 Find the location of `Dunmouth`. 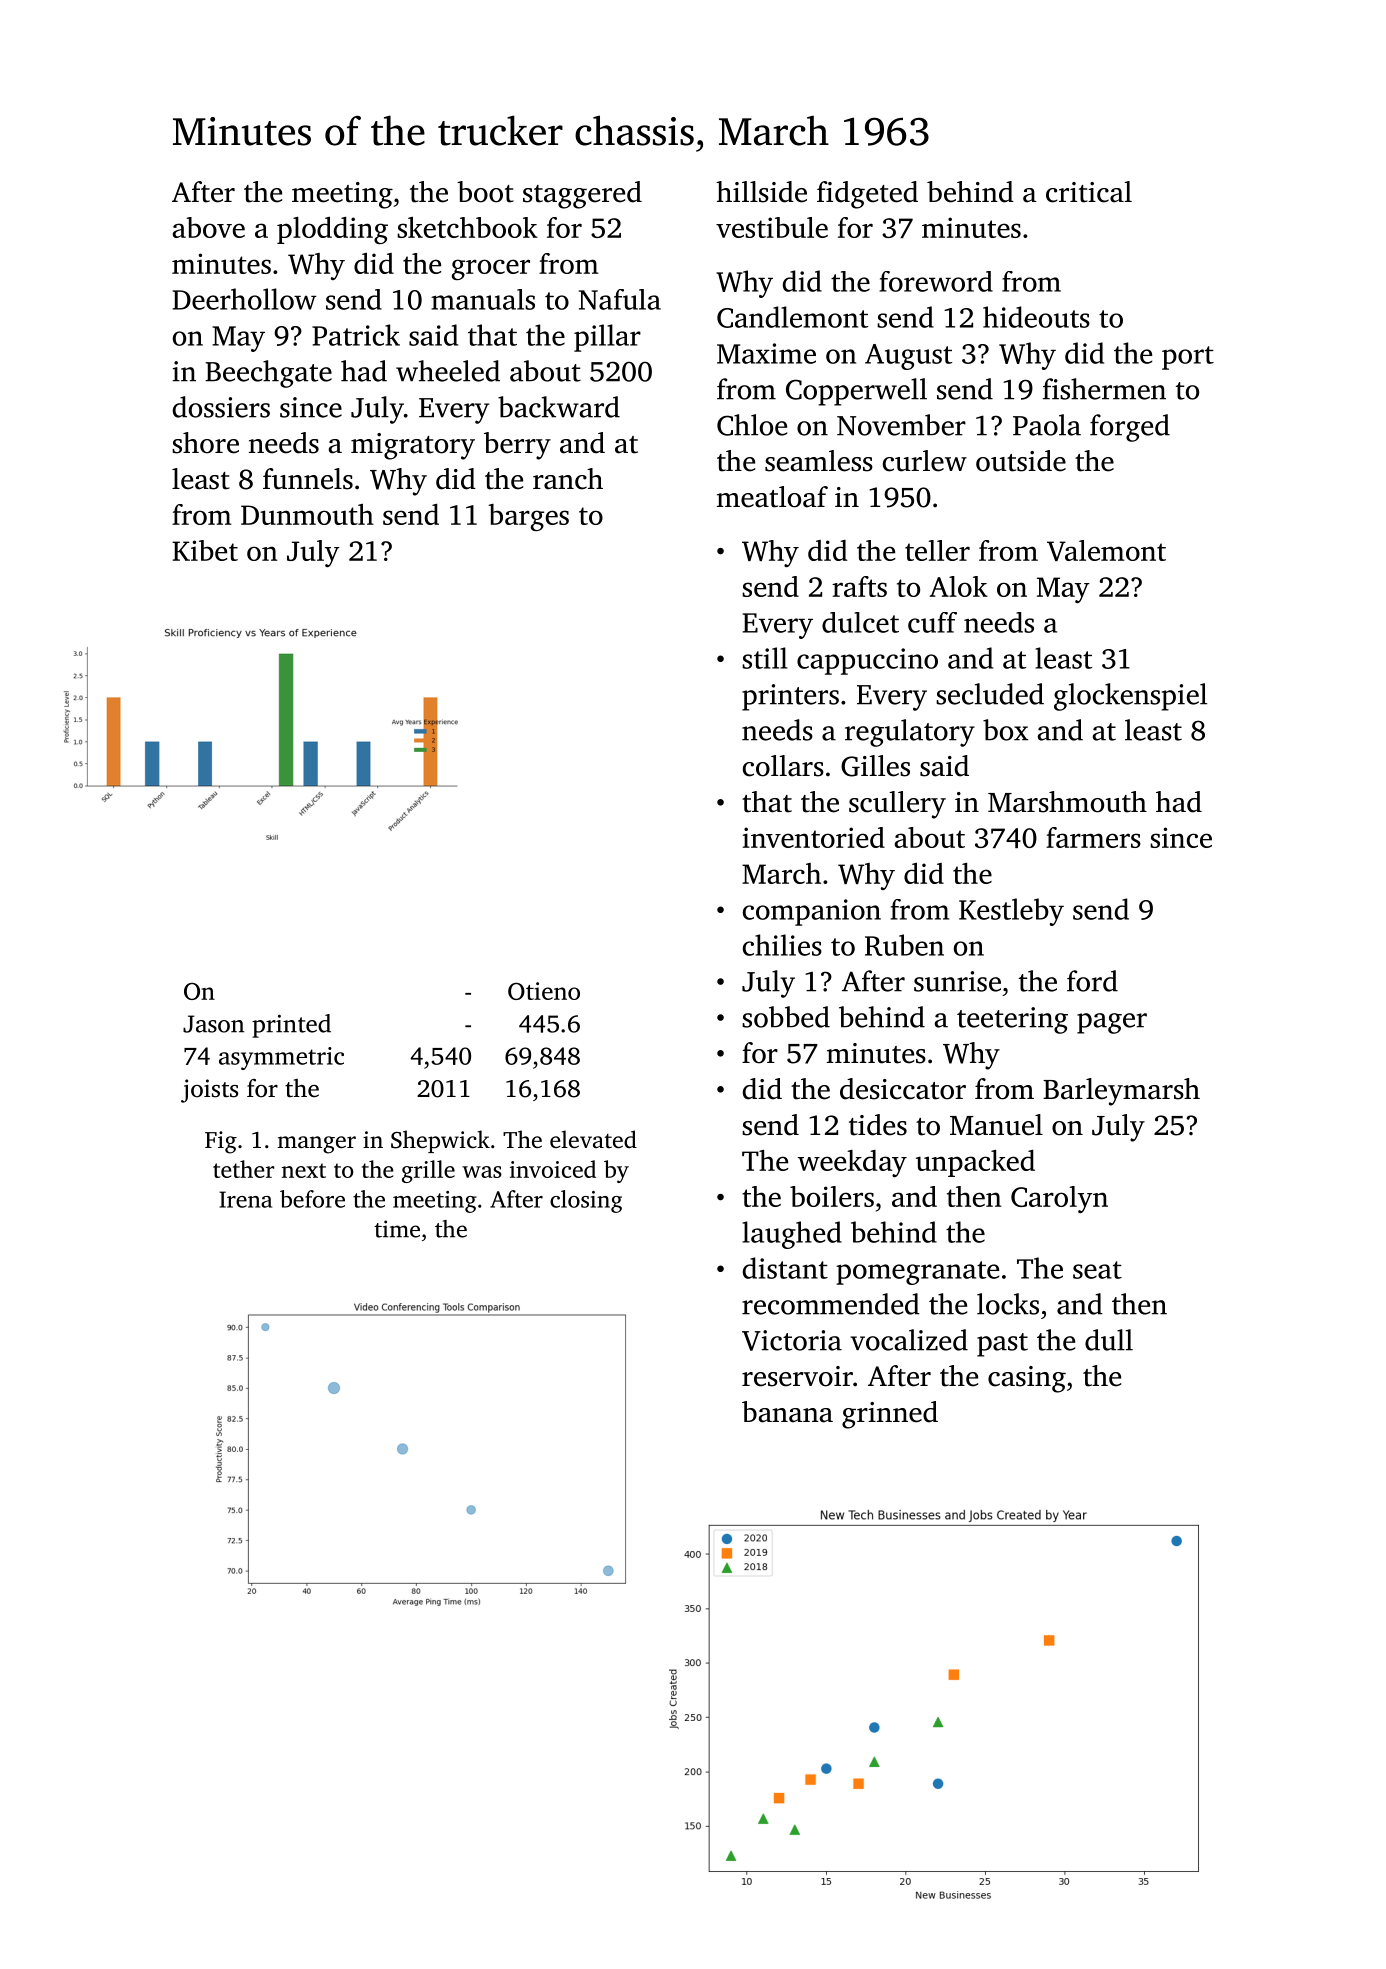

Dunmouth is located at coordinates (307, 514).
